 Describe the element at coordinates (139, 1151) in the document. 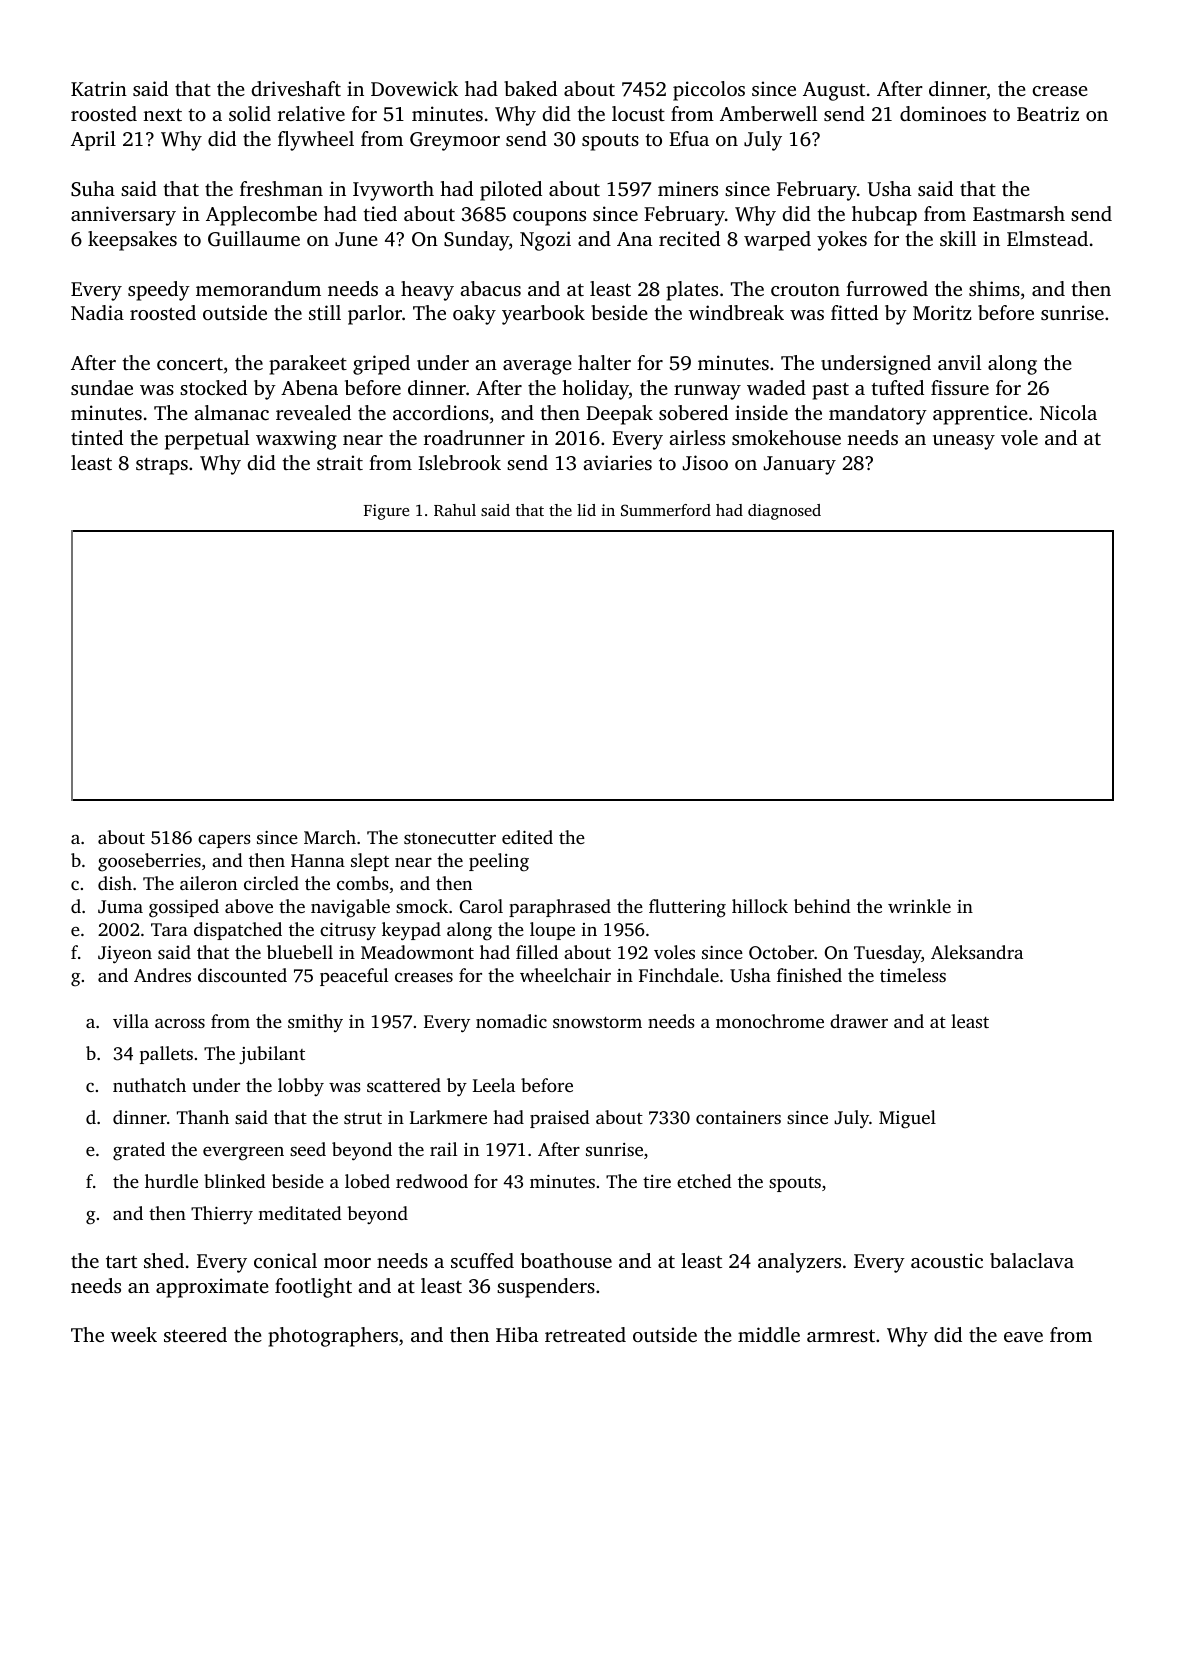

I see `grated` at that location.
